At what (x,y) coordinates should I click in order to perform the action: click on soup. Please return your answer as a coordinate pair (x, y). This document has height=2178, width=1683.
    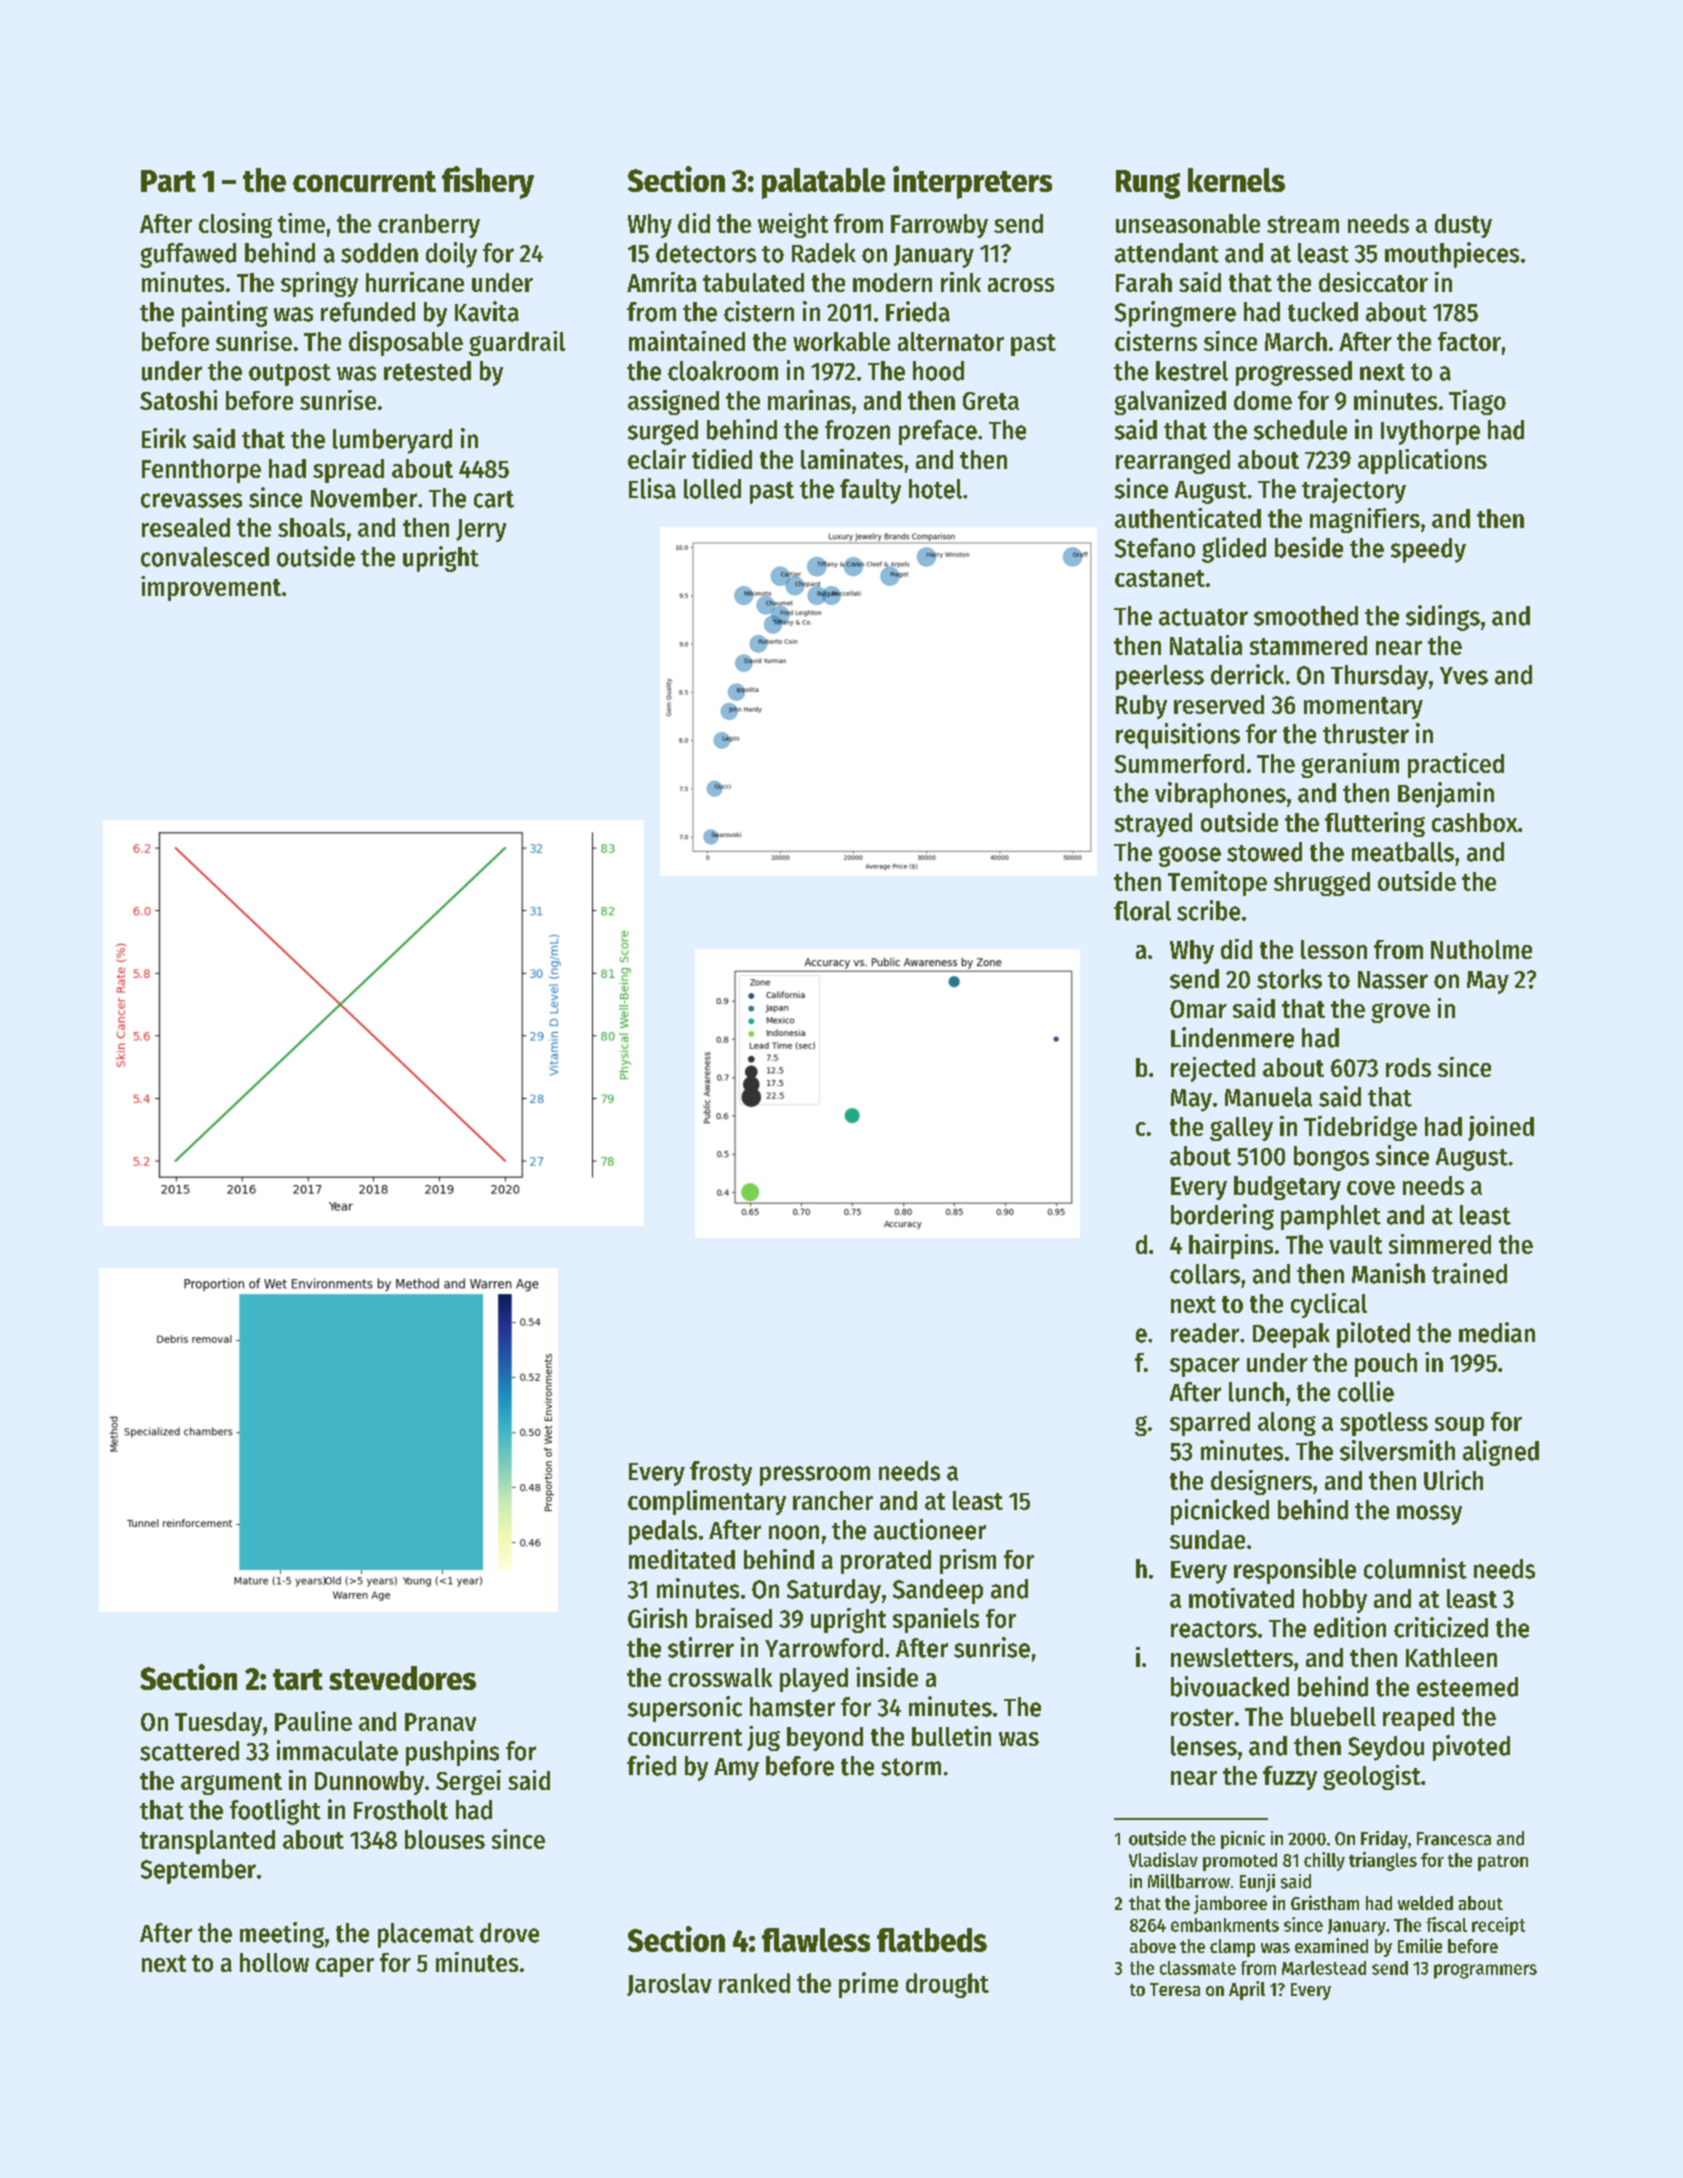
    Looking at the image, I should click on (1459, 1426).
